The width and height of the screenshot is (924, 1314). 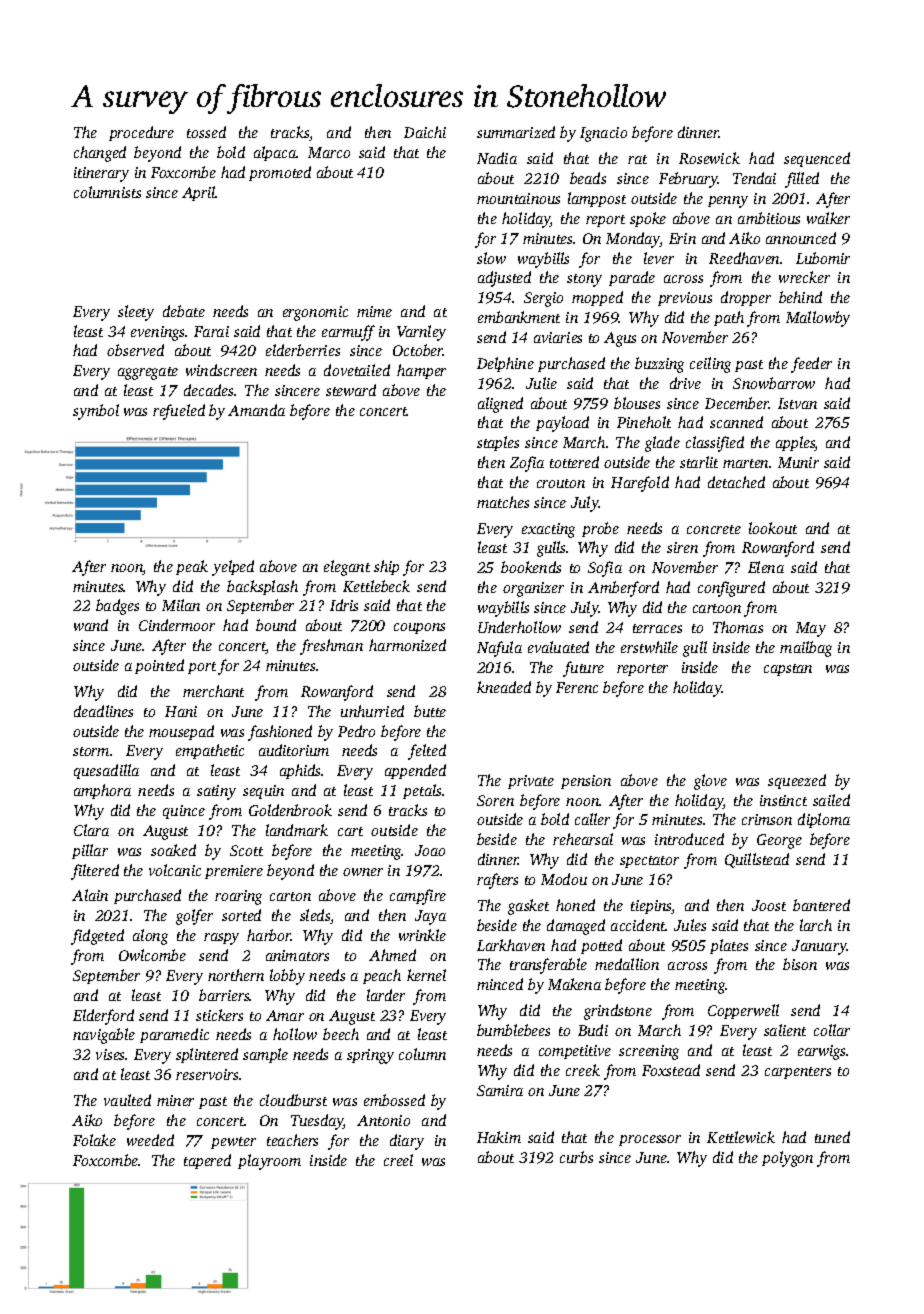 What do you see at coordinates (603, 134) in the screenshot?
I see `Ignacio` at bounding box center [603, 134].
